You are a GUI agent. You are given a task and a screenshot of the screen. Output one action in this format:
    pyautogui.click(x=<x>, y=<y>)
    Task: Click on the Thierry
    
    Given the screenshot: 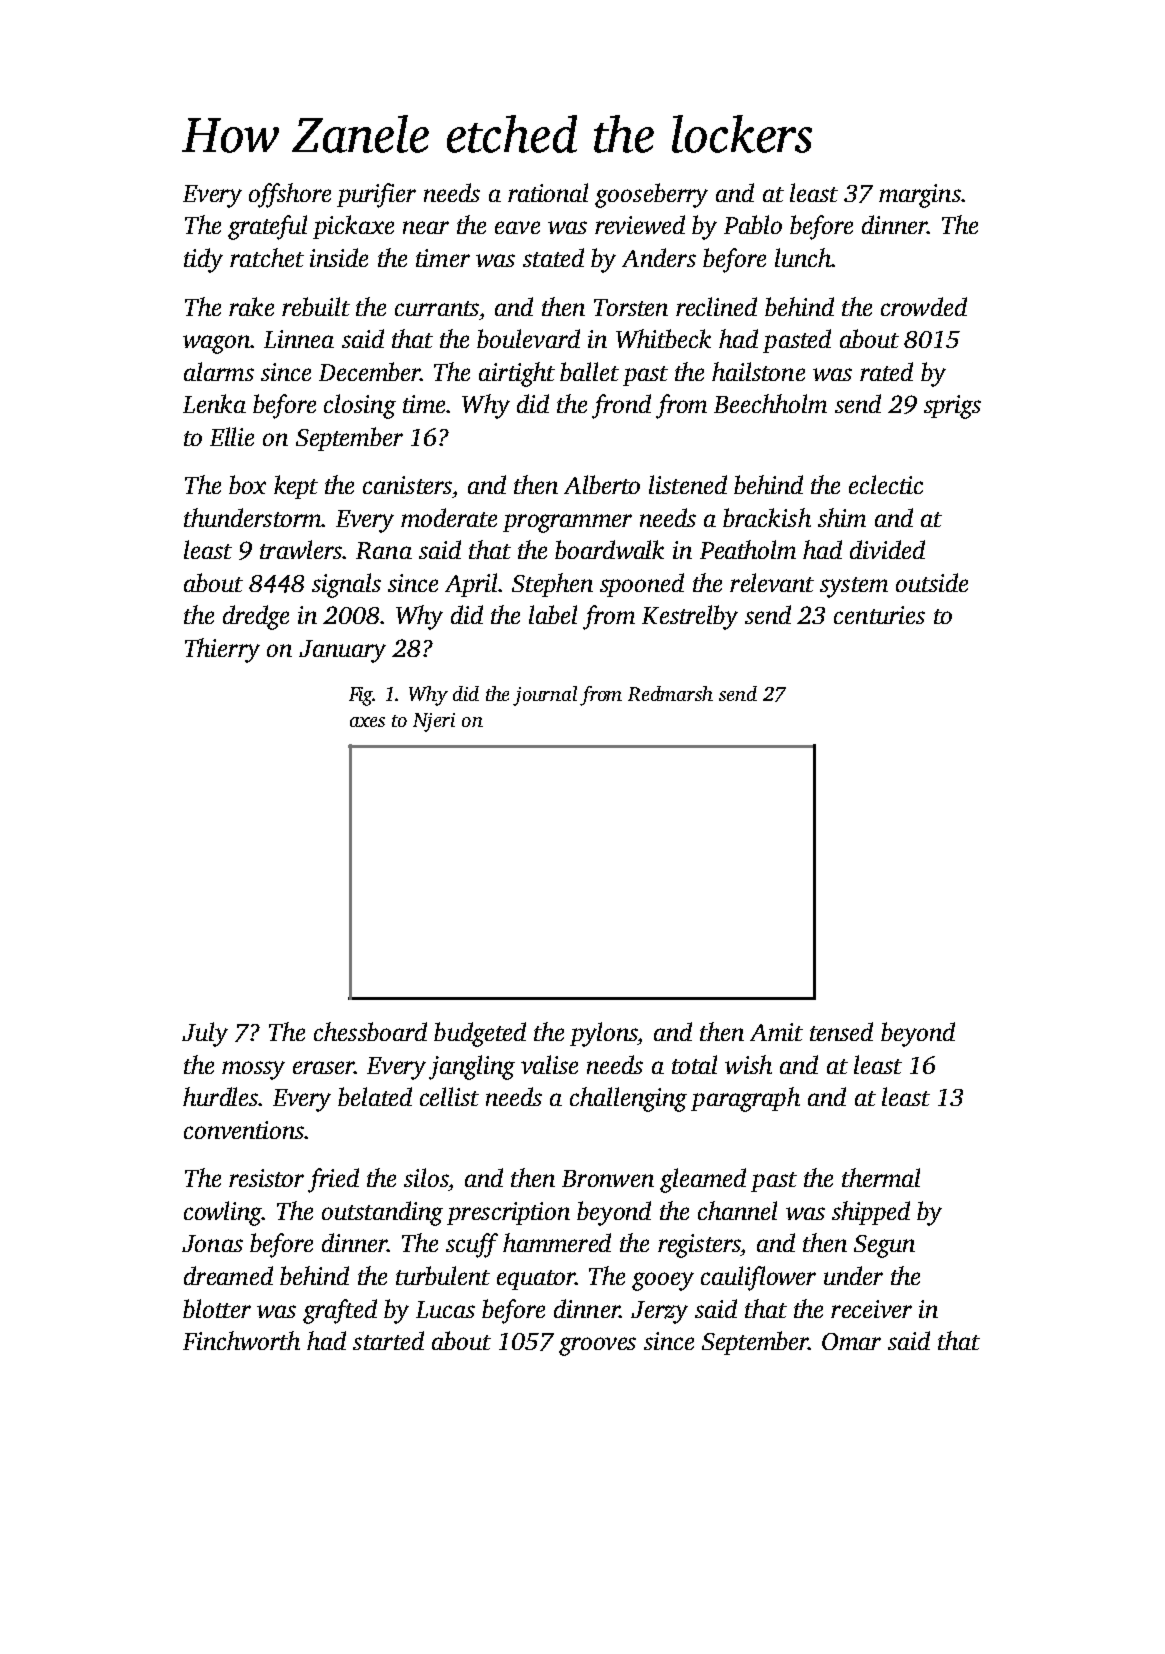 What is the action you would take?
    pyautogui.click(x=222, y=650)
